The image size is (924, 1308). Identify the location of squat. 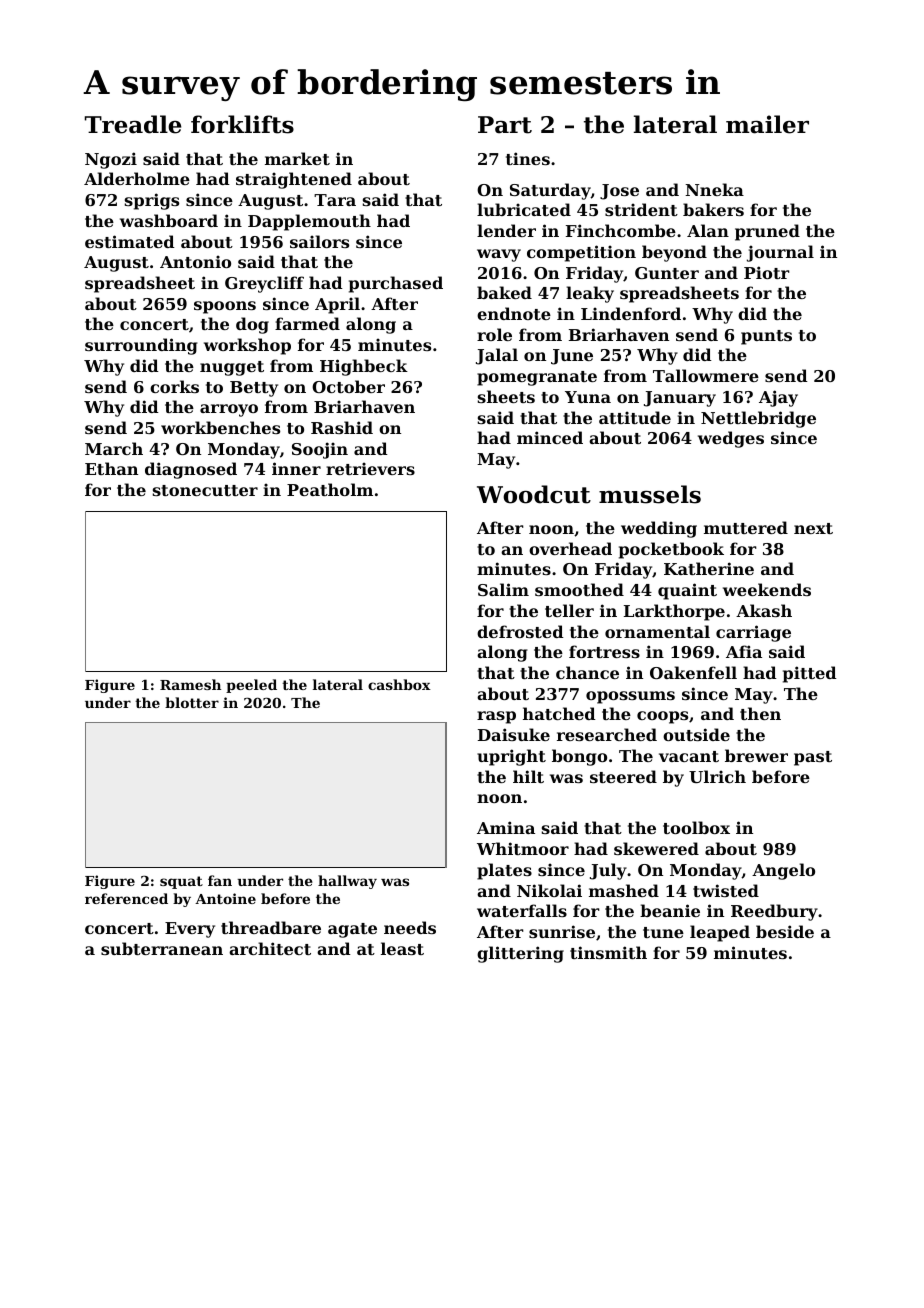
(181, 882).
